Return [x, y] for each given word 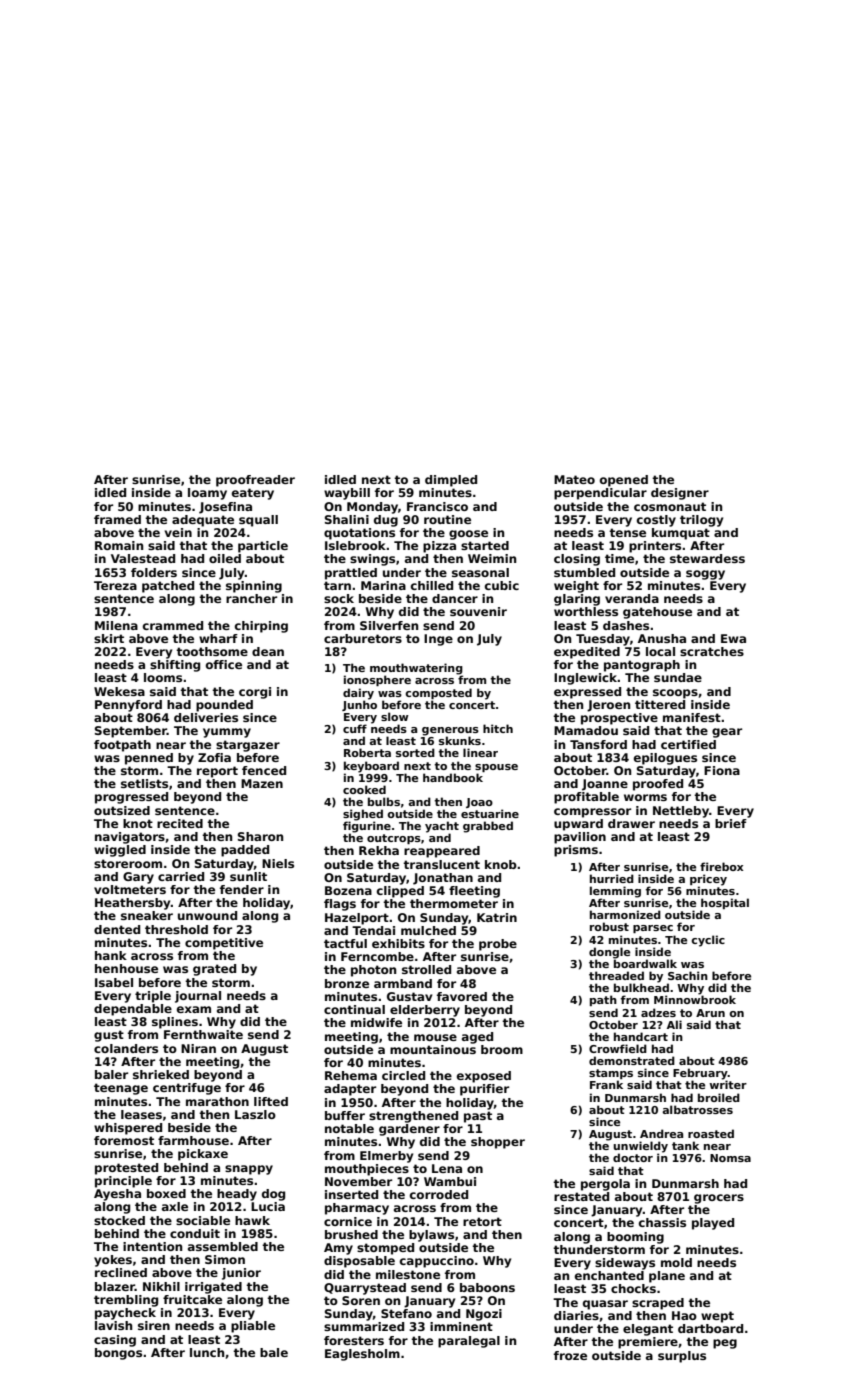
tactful [345, 943]
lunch [207, 1352]
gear [727, 733]
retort [482, 1221]
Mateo [574, 479]
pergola [605, 1185]
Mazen [262, 783]
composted [438, 693]
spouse [496, 768]
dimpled [451, 481]
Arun [710, 1013]
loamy [207, 494]
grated [214, 970]
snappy [249, 1170]
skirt [109, 638]
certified [688, 744]
